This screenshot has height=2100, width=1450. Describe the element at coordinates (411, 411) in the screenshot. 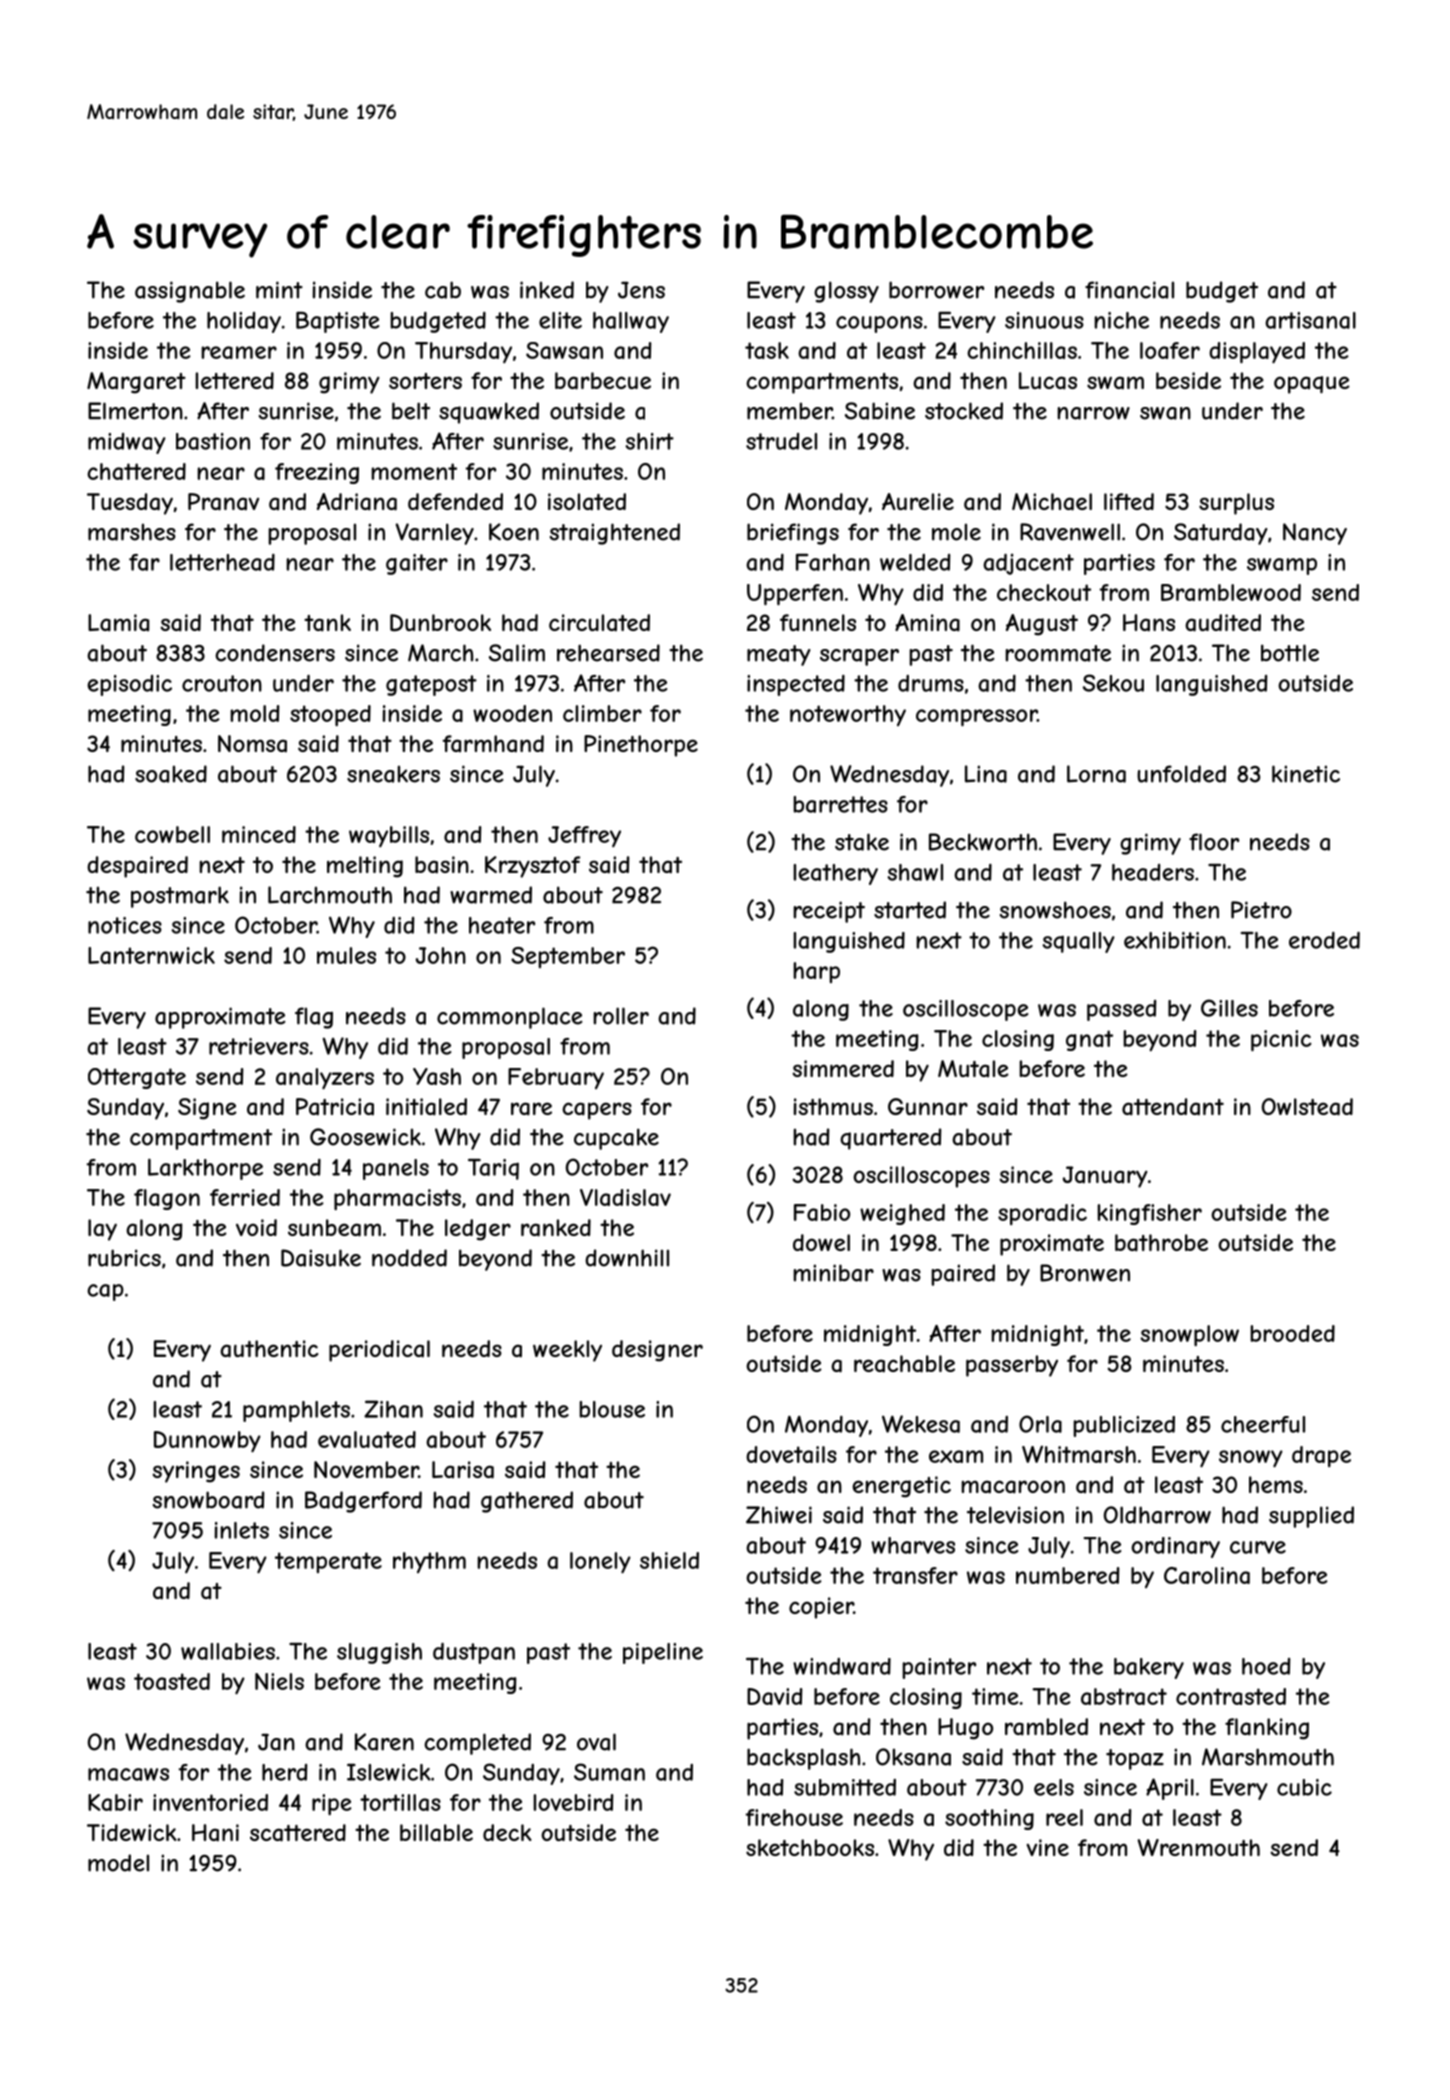

I see `belt` at that location.
